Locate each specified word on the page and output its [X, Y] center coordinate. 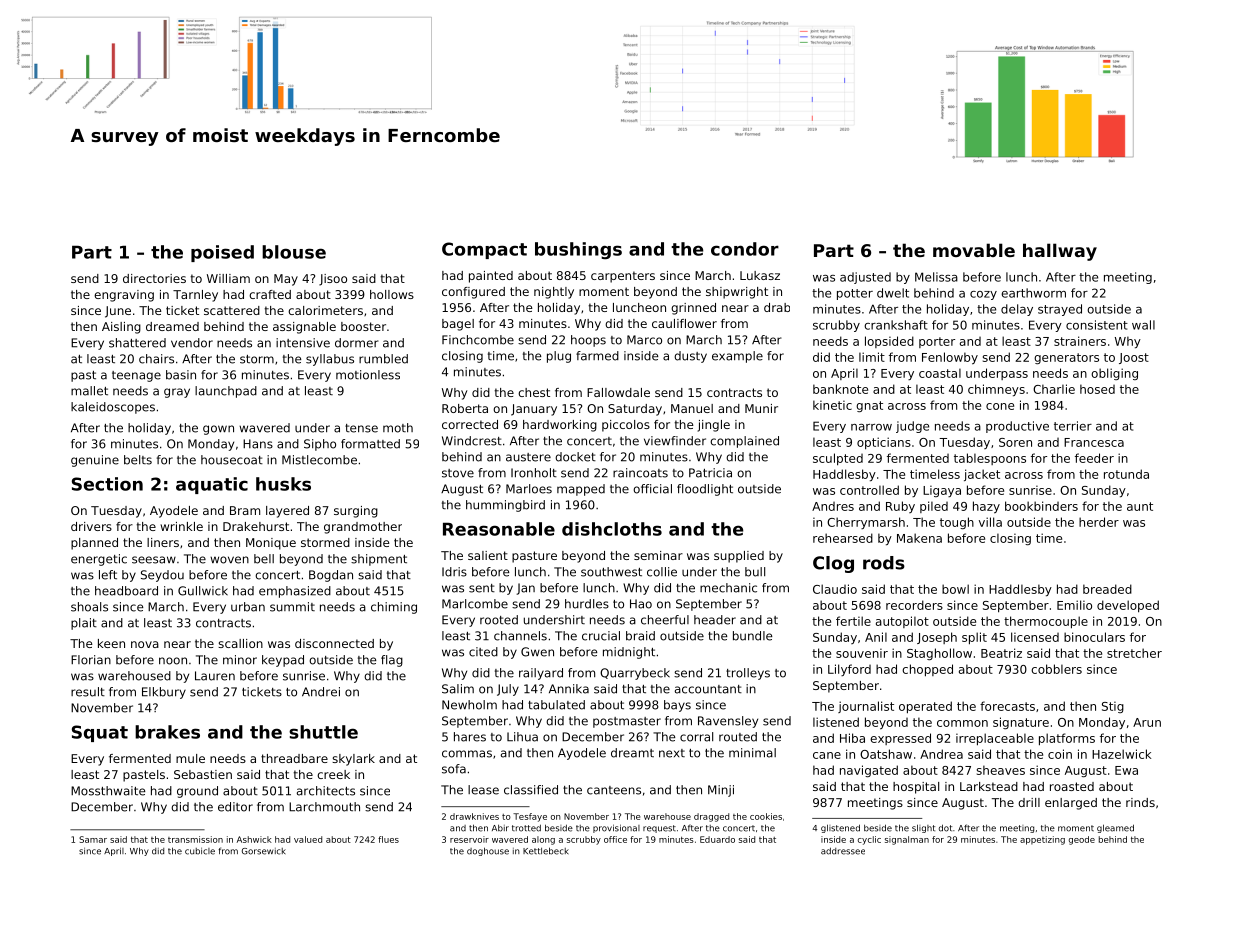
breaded [1107, 589]
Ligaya [942, 491]
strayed [1060, 310]
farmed [597, 356]
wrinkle [181, 526]
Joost [1134, 358]
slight [923, 828]
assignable [304, 328]
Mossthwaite [108, 791]
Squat [100, 733]
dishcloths [612, 529]
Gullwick [203, 591]
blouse [294, 252]
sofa [454, 769]
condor [745, 249]
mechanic [728, 588]
